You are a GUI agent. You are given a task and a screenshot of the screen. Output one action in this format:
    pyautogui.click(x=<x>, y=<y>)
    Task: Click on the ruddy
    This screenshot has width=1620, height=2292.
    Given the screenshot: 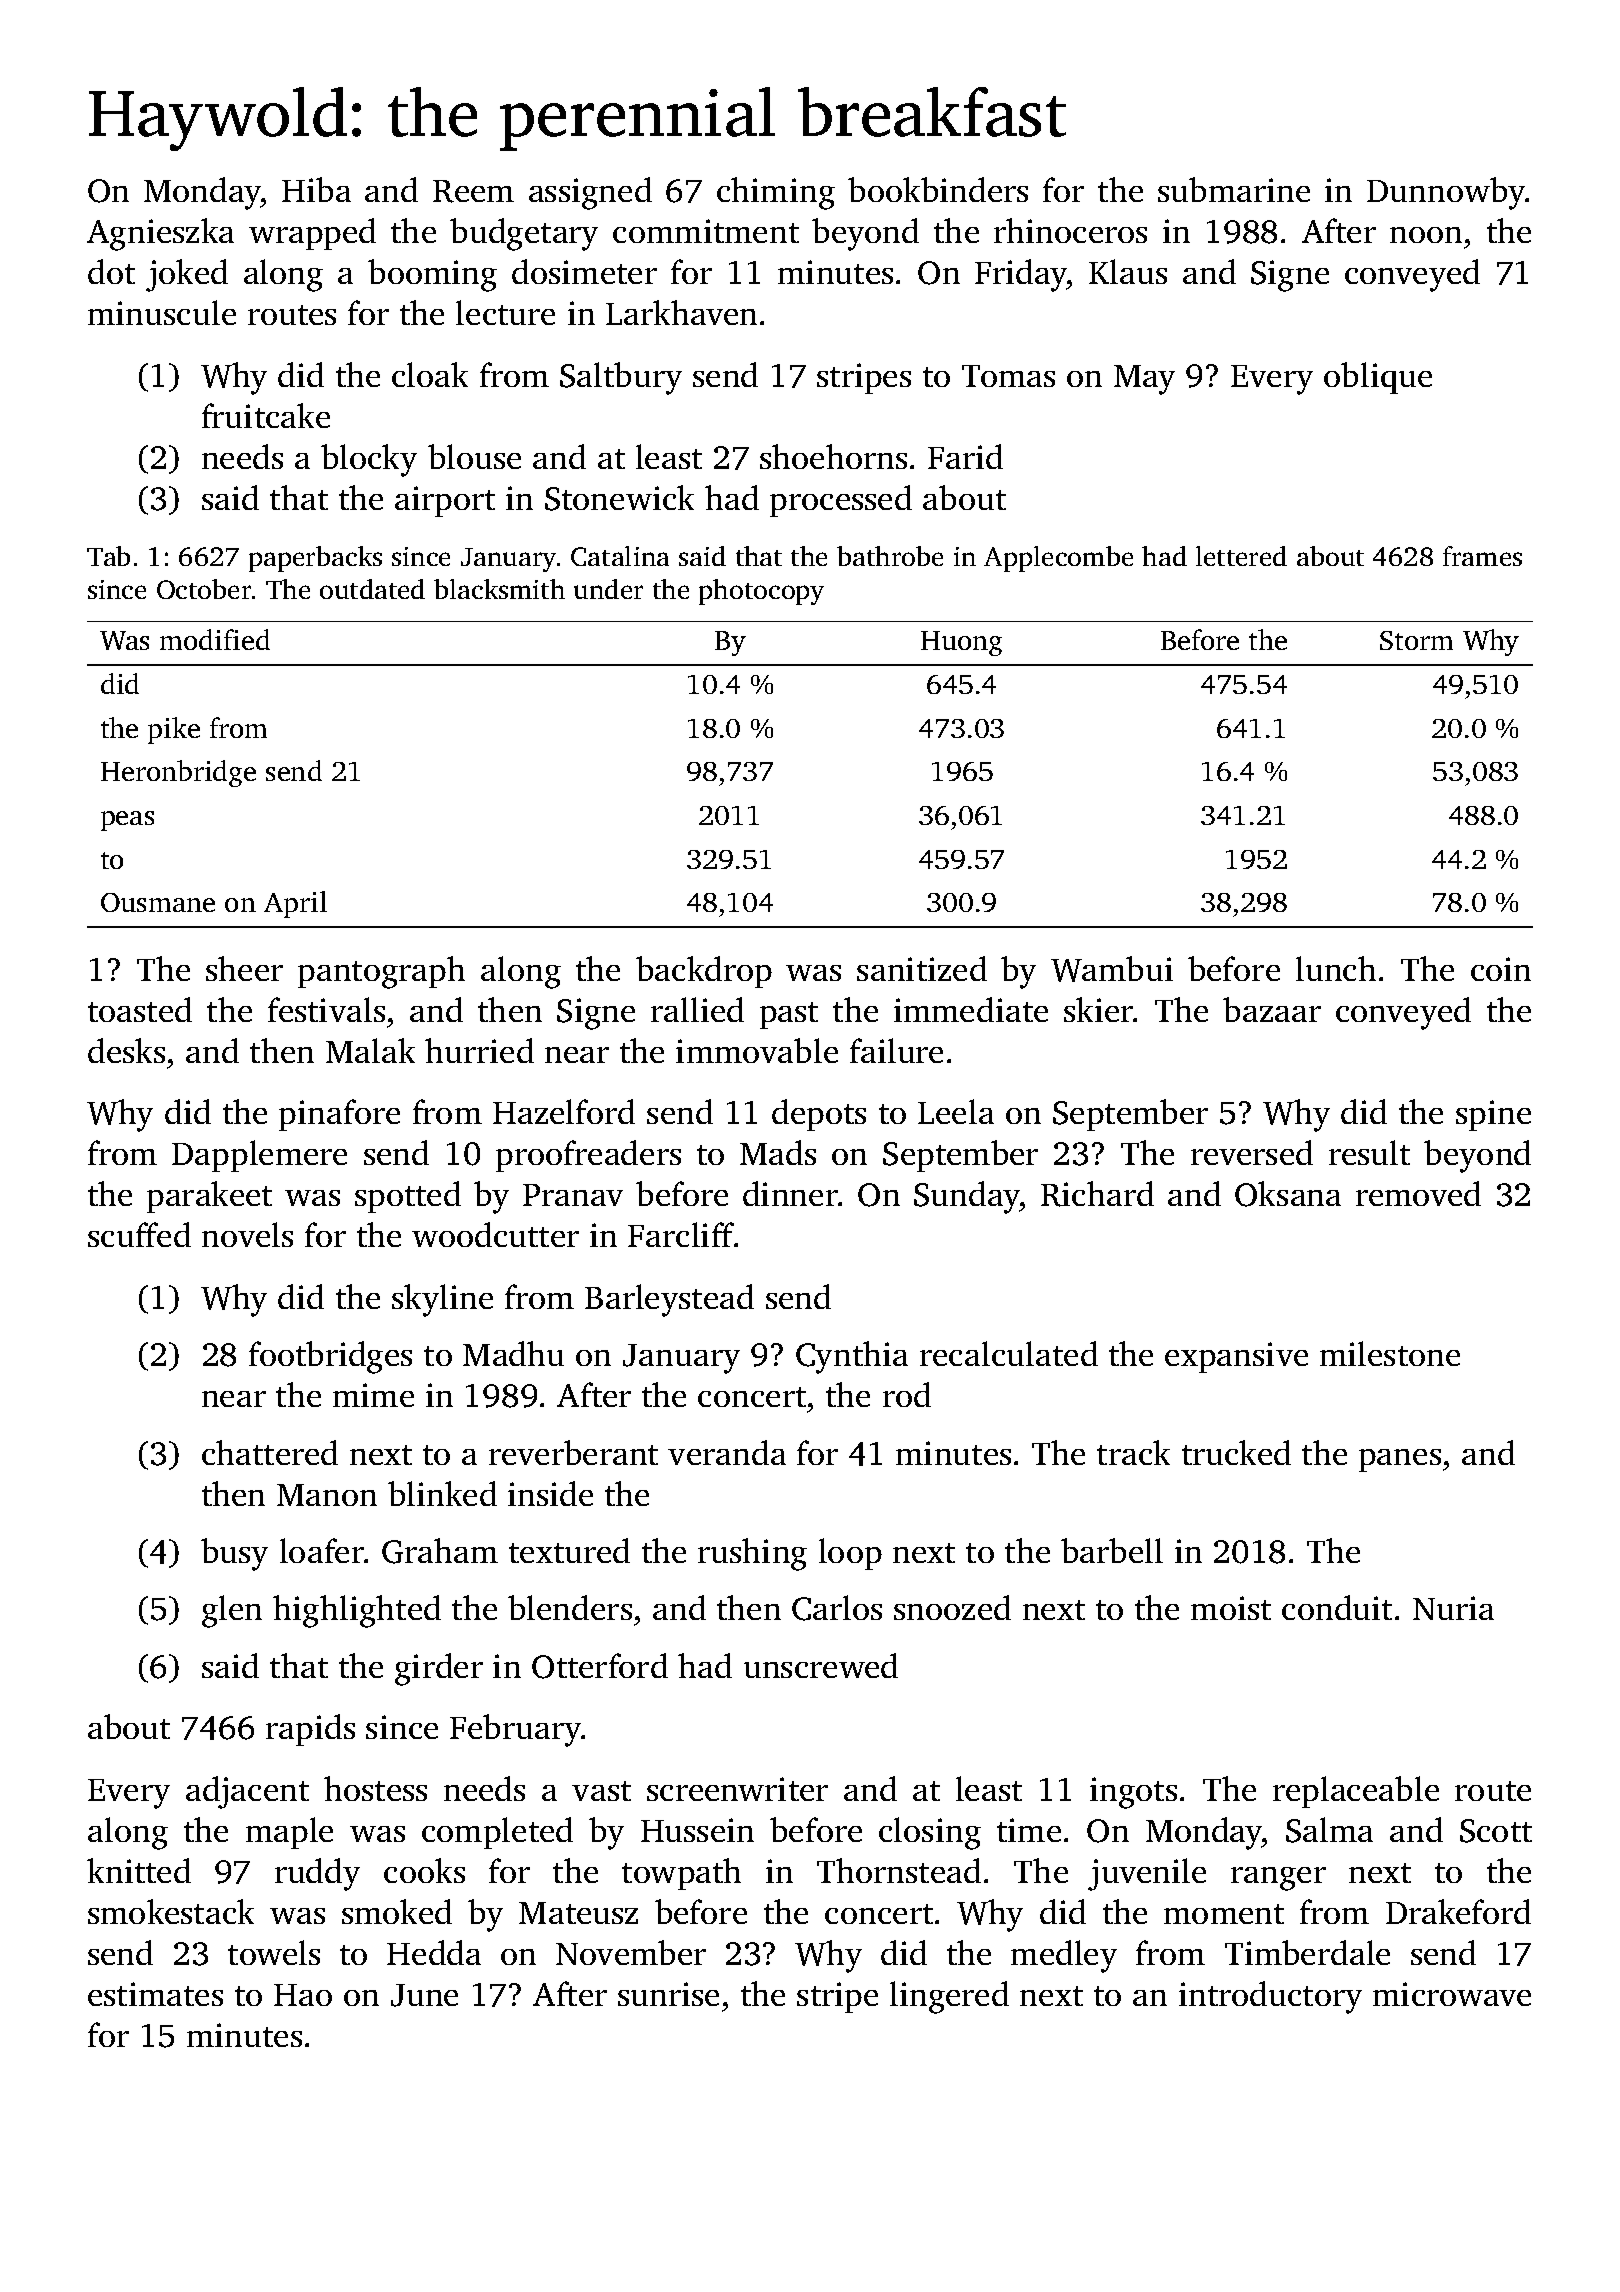 What is the action you would take?
    pyautogui.click(x=317, y=1874)
